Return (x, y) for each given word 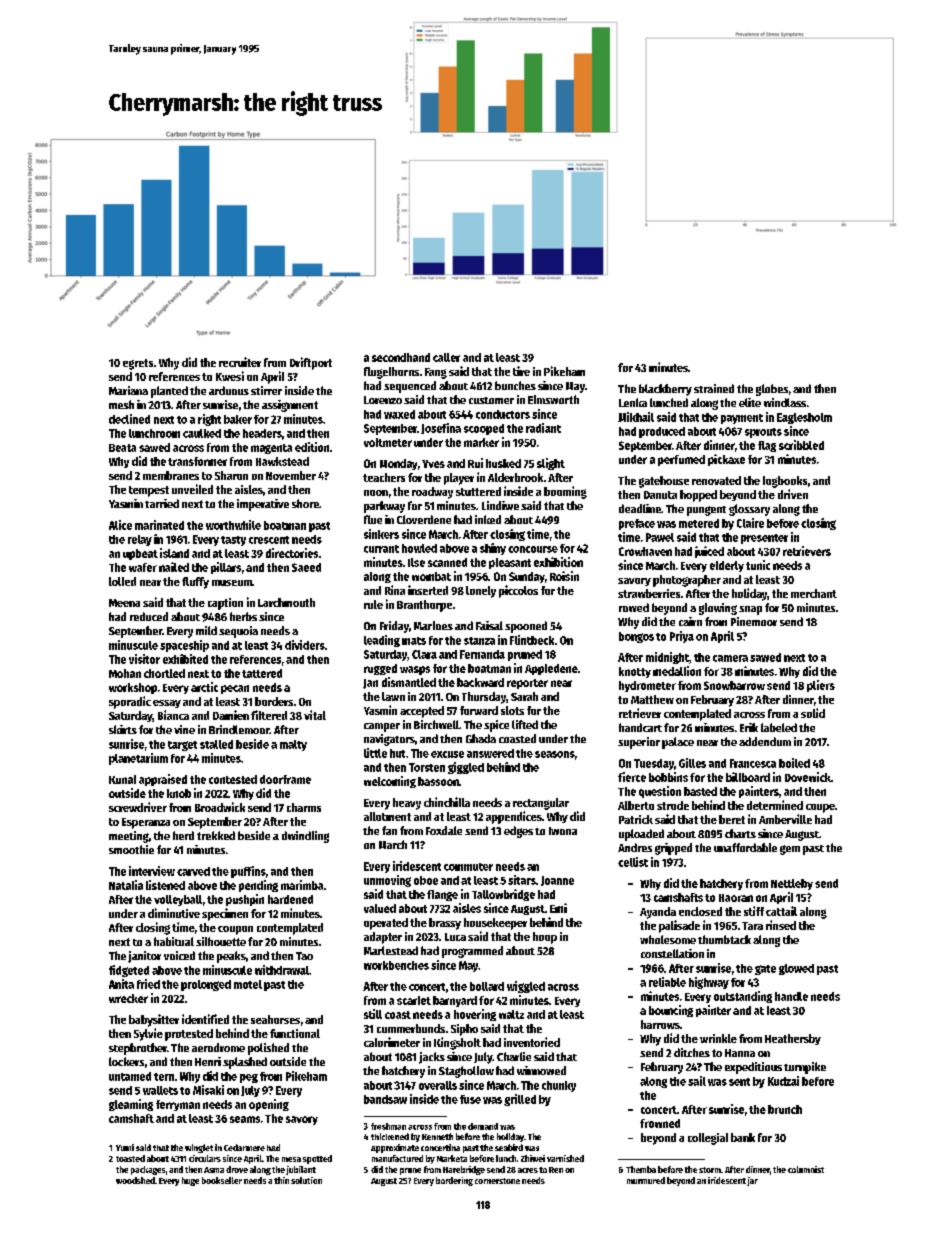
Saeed (306, 567)
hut (397, 753)
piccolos (518, 591)
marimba (302, 885)
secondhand (401, 357)
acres (528, 1170)
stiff (754, 911)
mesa (291, 1159)
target (182, 746)
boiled (794, 763)
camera (730, 658)
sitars (522, 880)
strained (714, 388)
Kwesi (230, 376)
